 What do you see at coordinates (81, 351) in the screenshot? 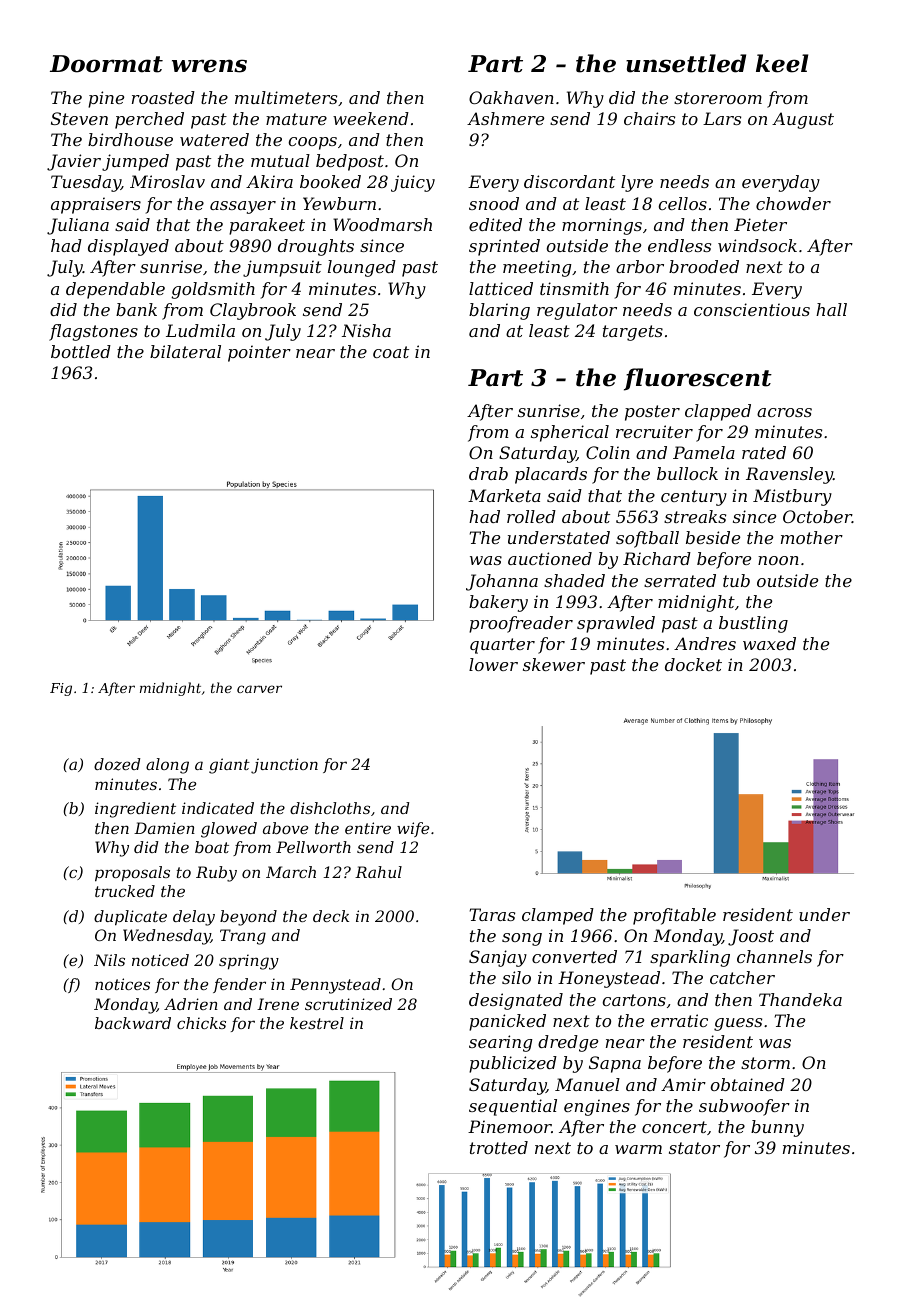
I see `bottled` at bounding box center [81, 351].
